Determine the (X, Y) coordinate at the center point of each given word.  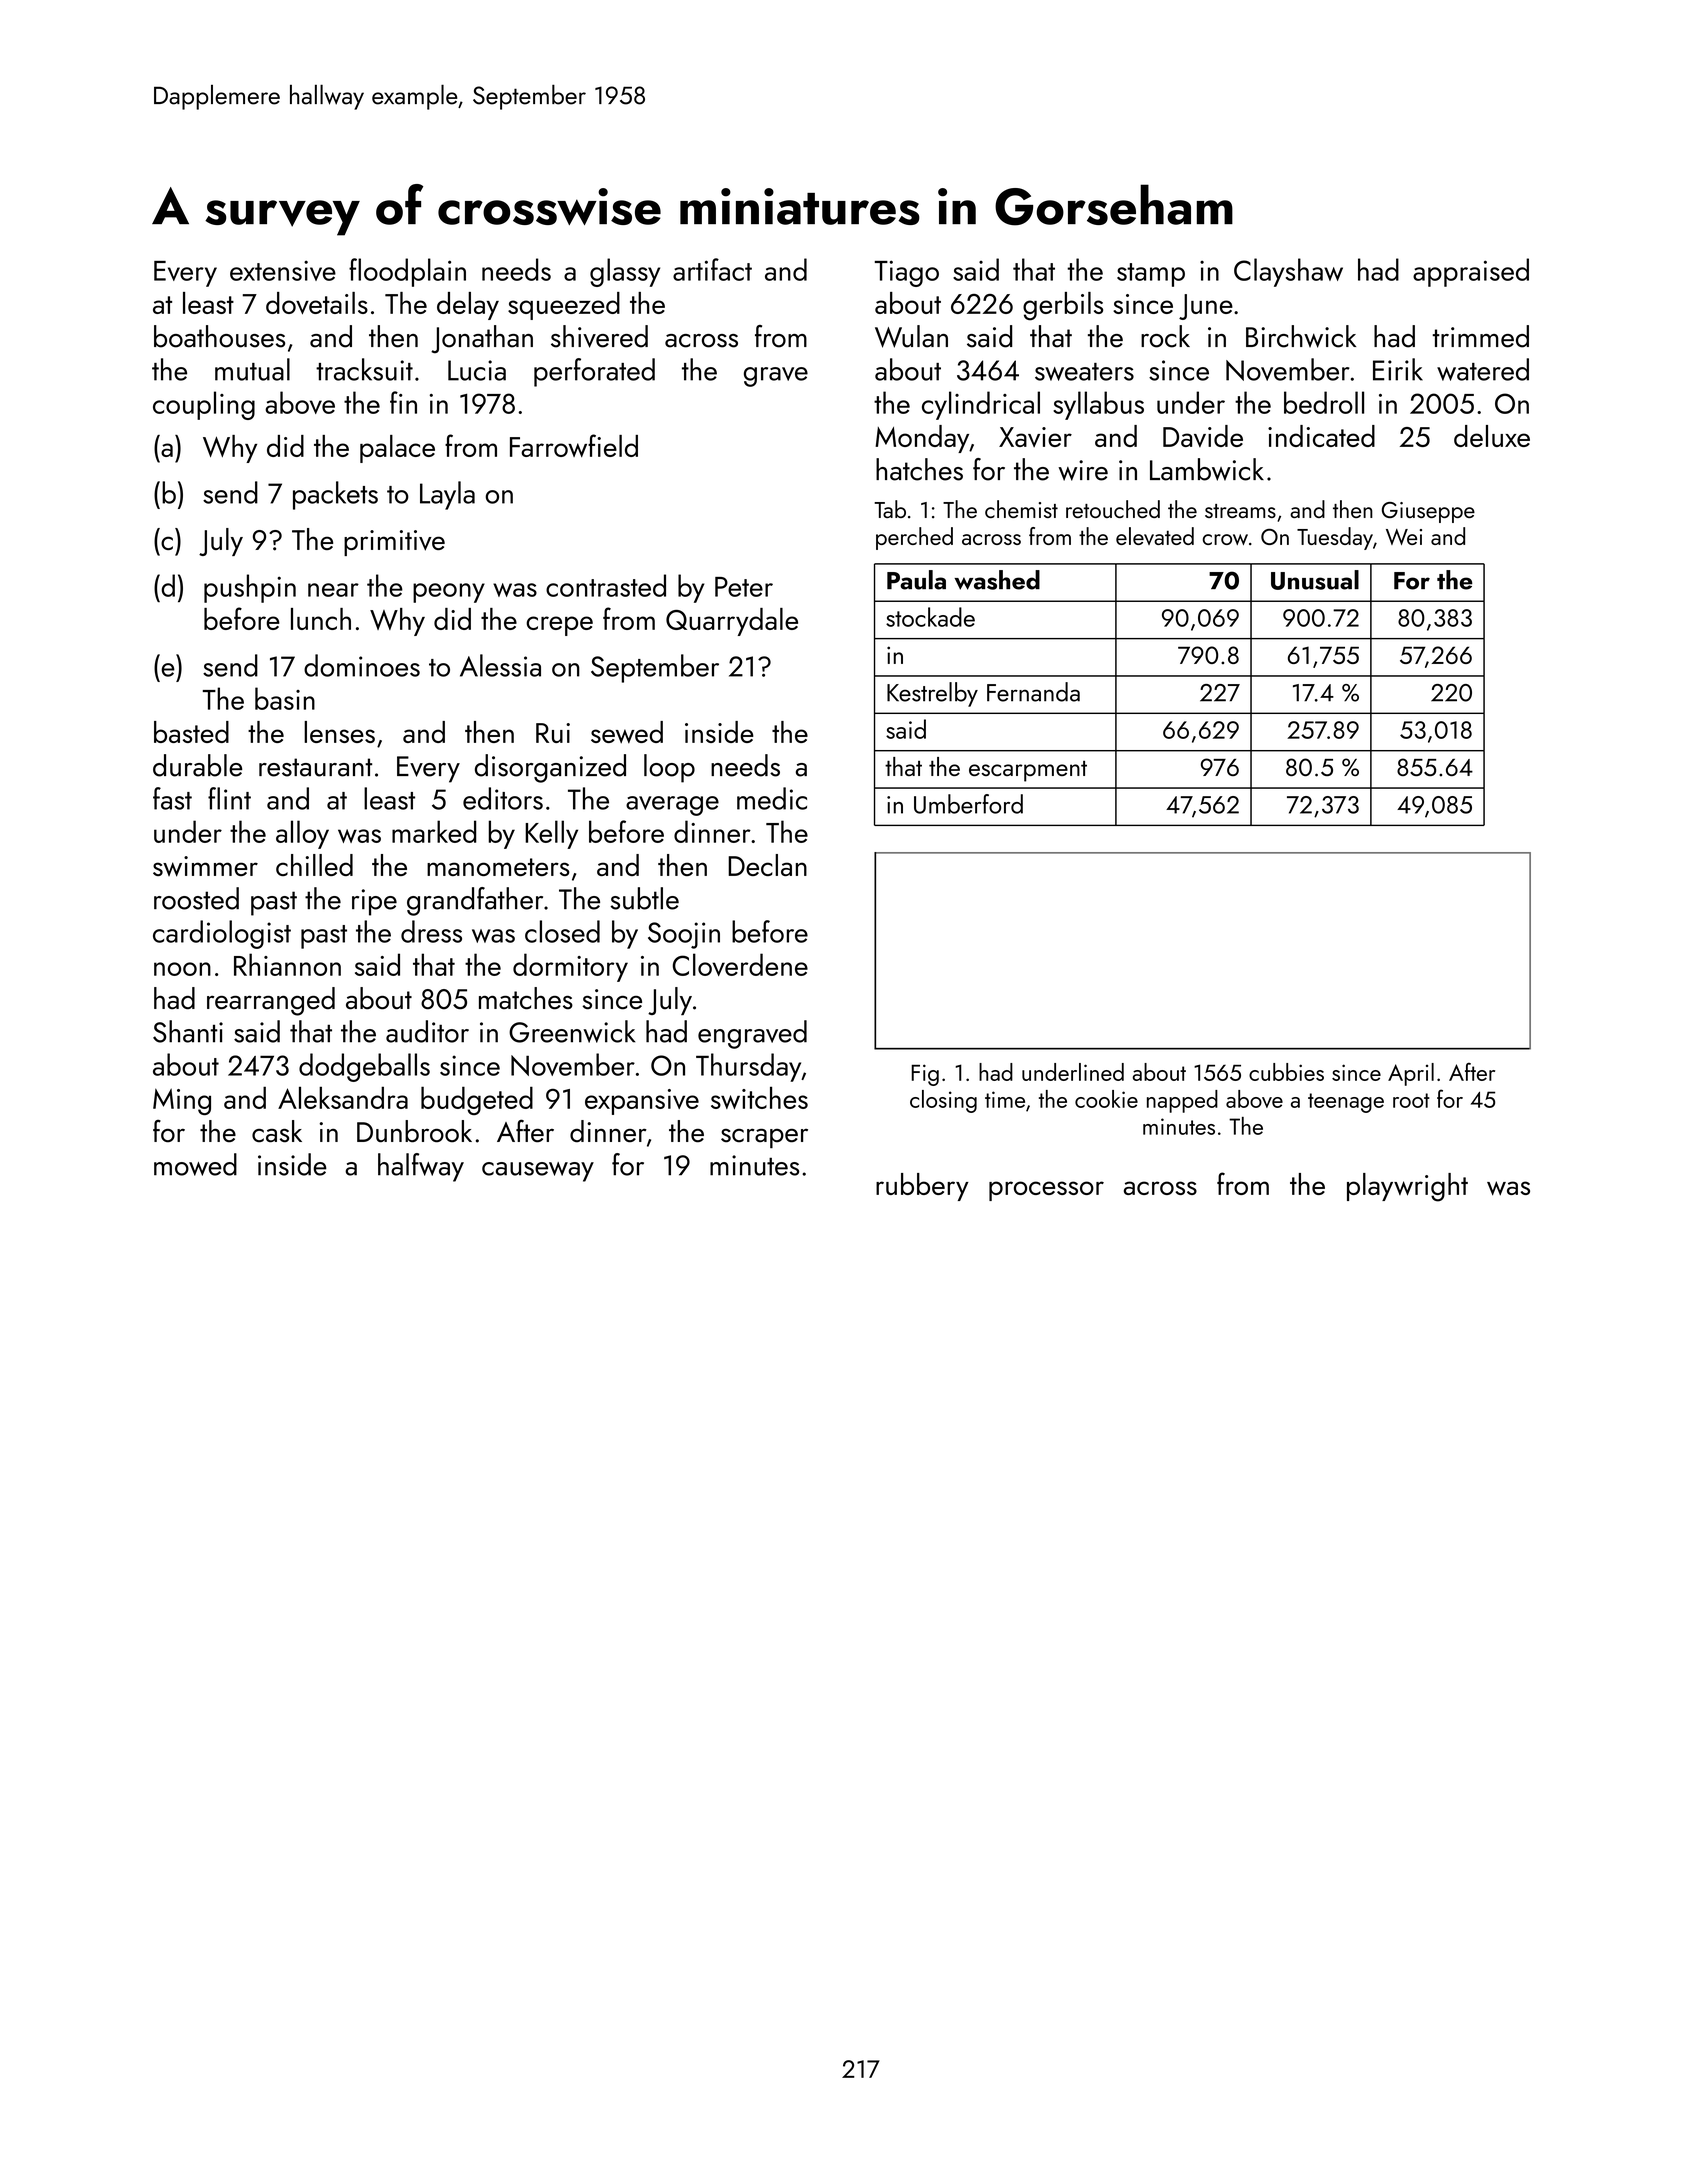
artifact (712, 269)
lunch (321, 619)
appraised (1471, 272)
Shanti (188, 1031)
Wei (1404, 537)
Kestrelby (932, 694)
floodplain (407, 272)
